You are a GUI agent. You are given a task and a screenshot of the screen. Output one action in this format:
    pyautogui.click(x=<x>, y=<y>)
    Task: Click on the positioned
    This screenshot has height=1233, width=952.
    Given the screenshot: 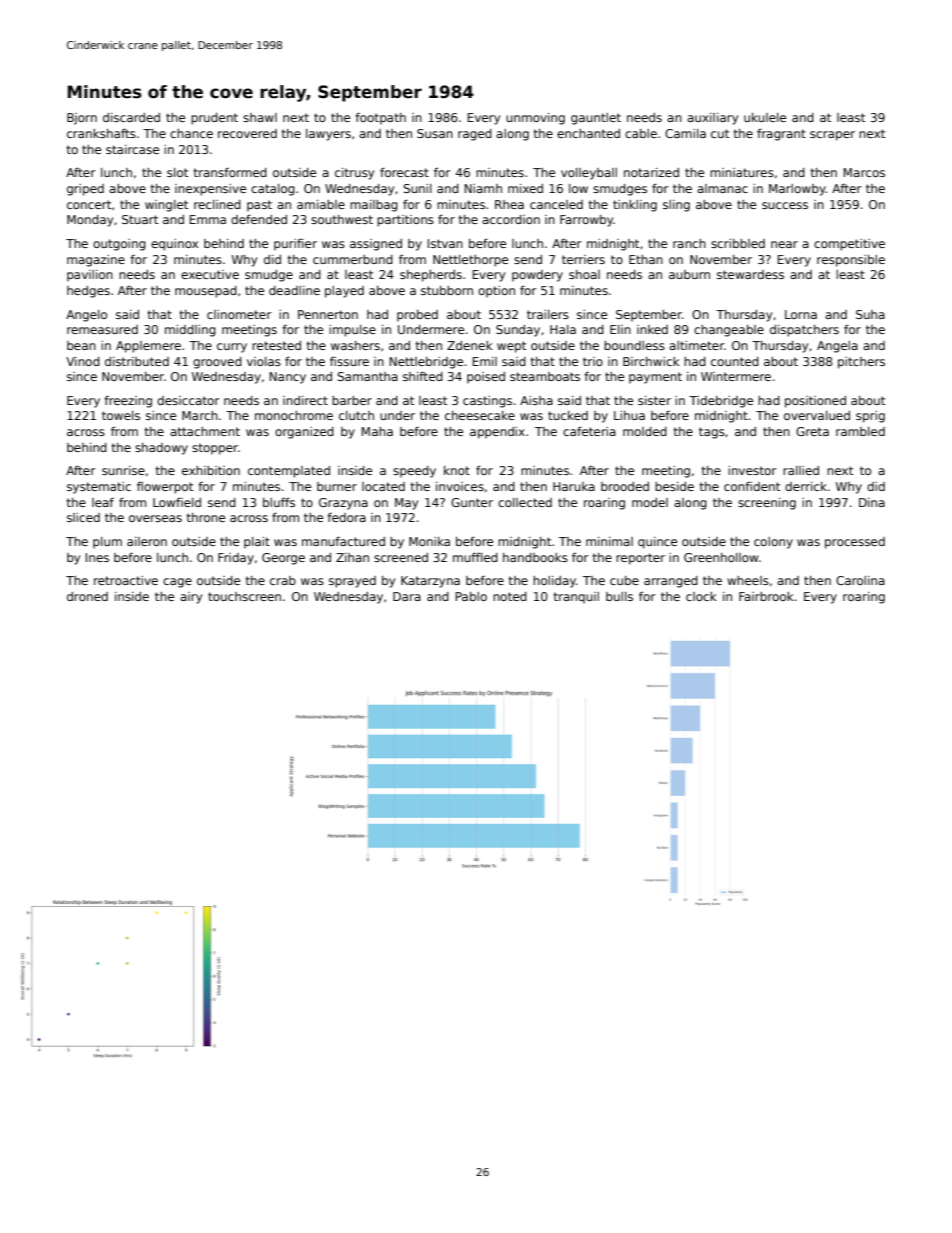 What is the action you would take?
    pyautogui.click(x=815, y=402)
